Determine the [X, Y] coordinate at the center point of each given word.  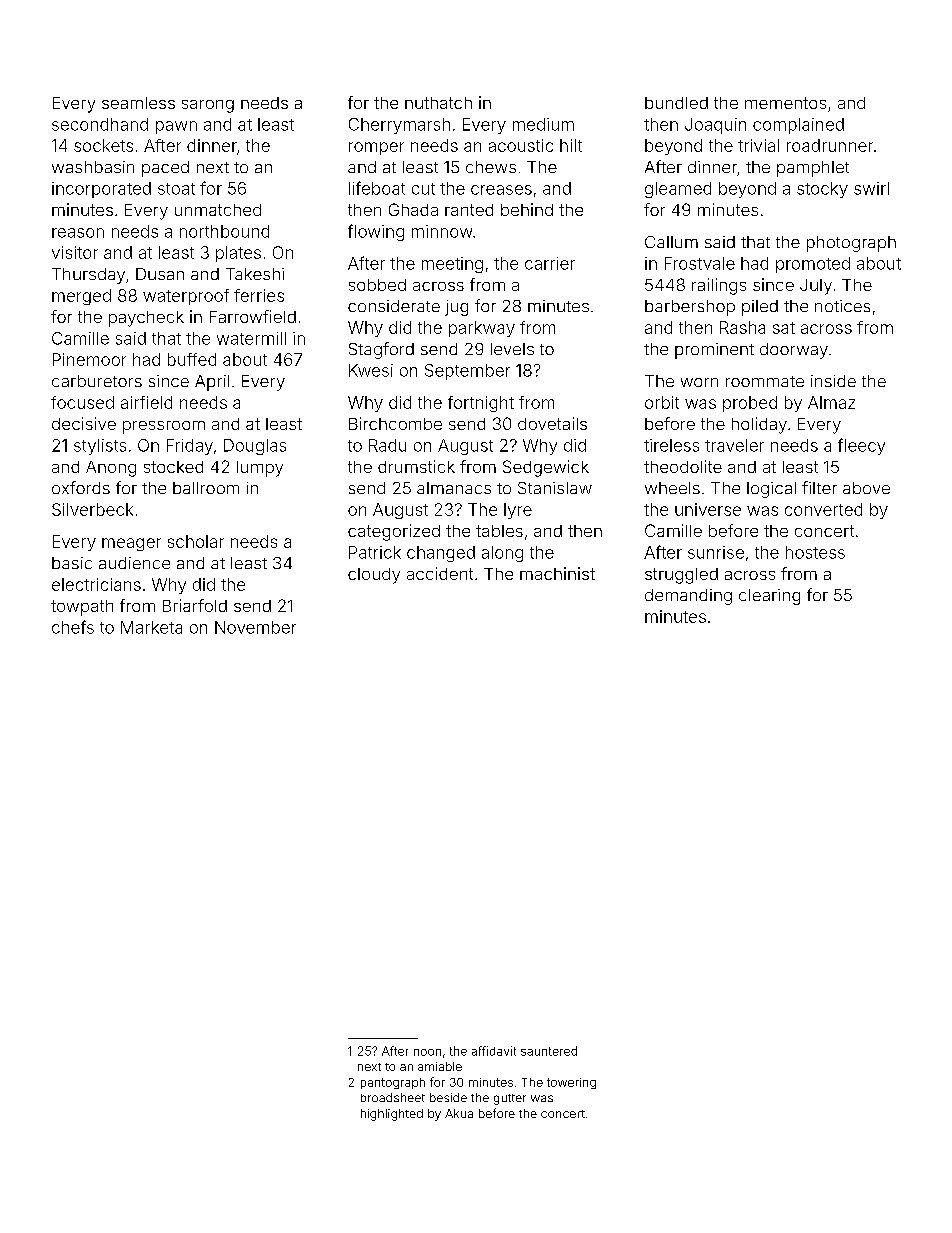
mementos [785, 103]
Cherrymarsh [399, 126]
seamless [138, 103]
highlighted [392, 1115]
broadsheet [393, 1097]
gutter [510, 1099]
